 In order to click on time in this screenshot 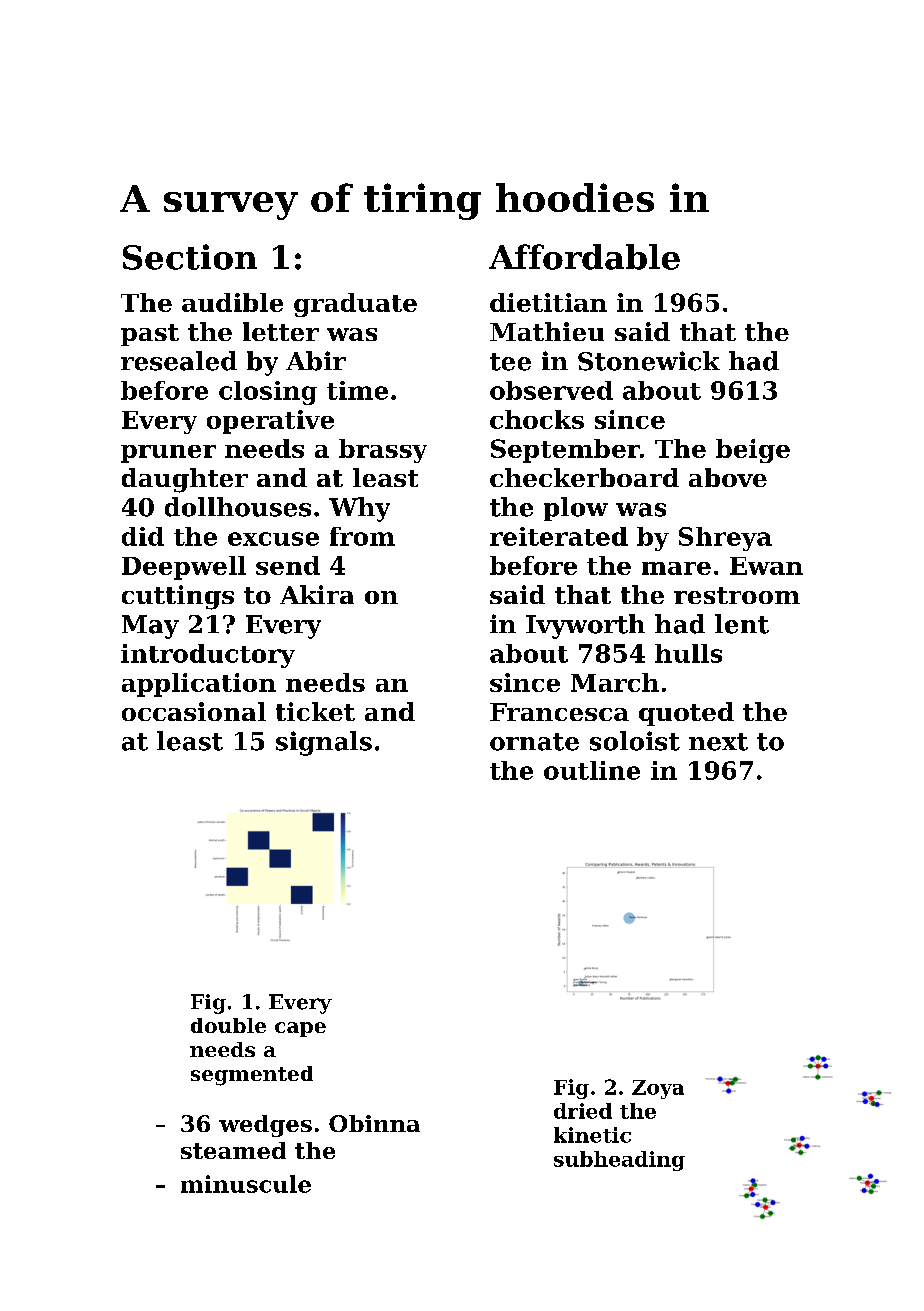, I will do `click(357, 390)`.
